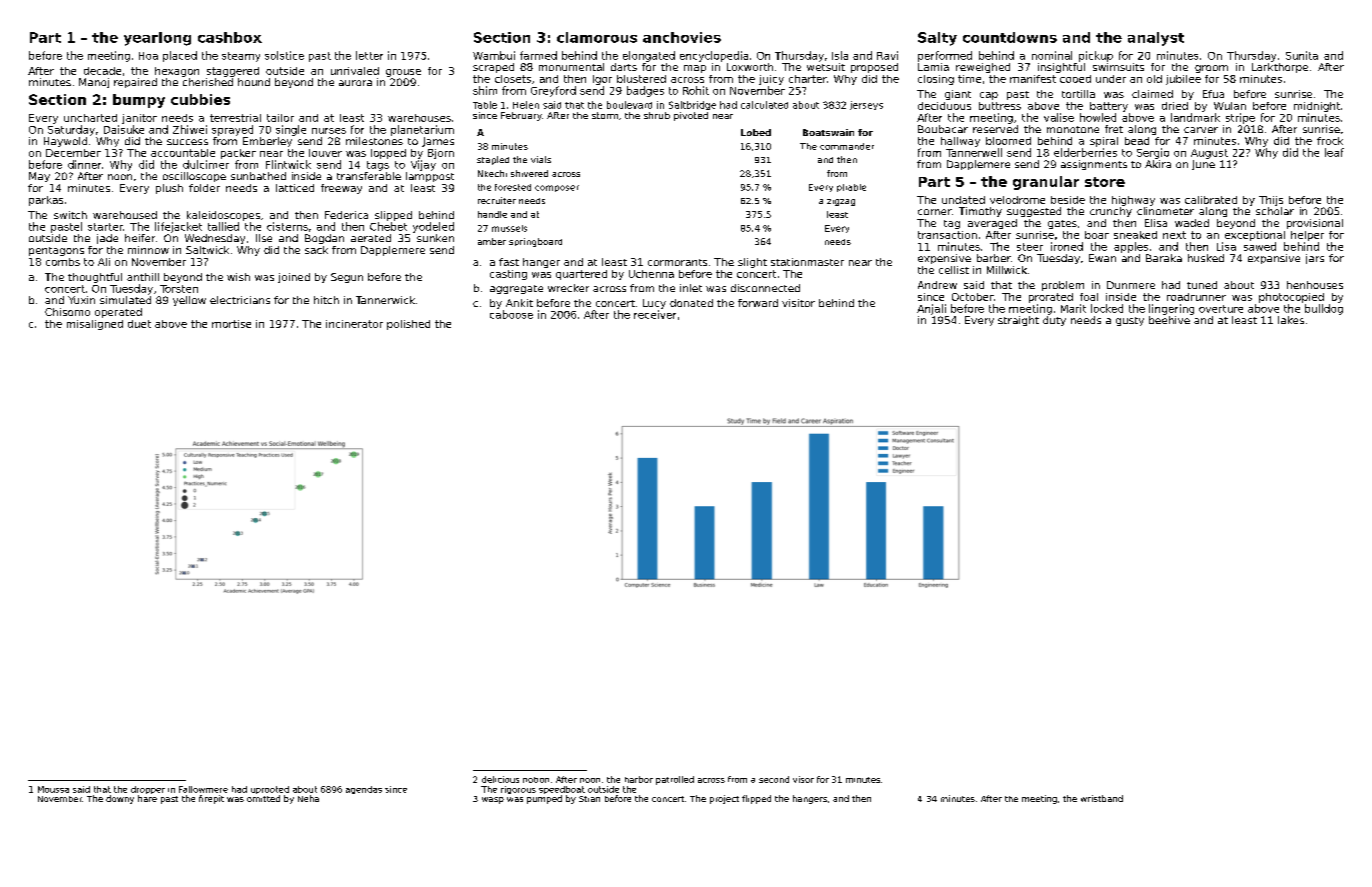  Describe the element at coordinates (840, 55) in the screenshot. I see `Isla` at that location.
